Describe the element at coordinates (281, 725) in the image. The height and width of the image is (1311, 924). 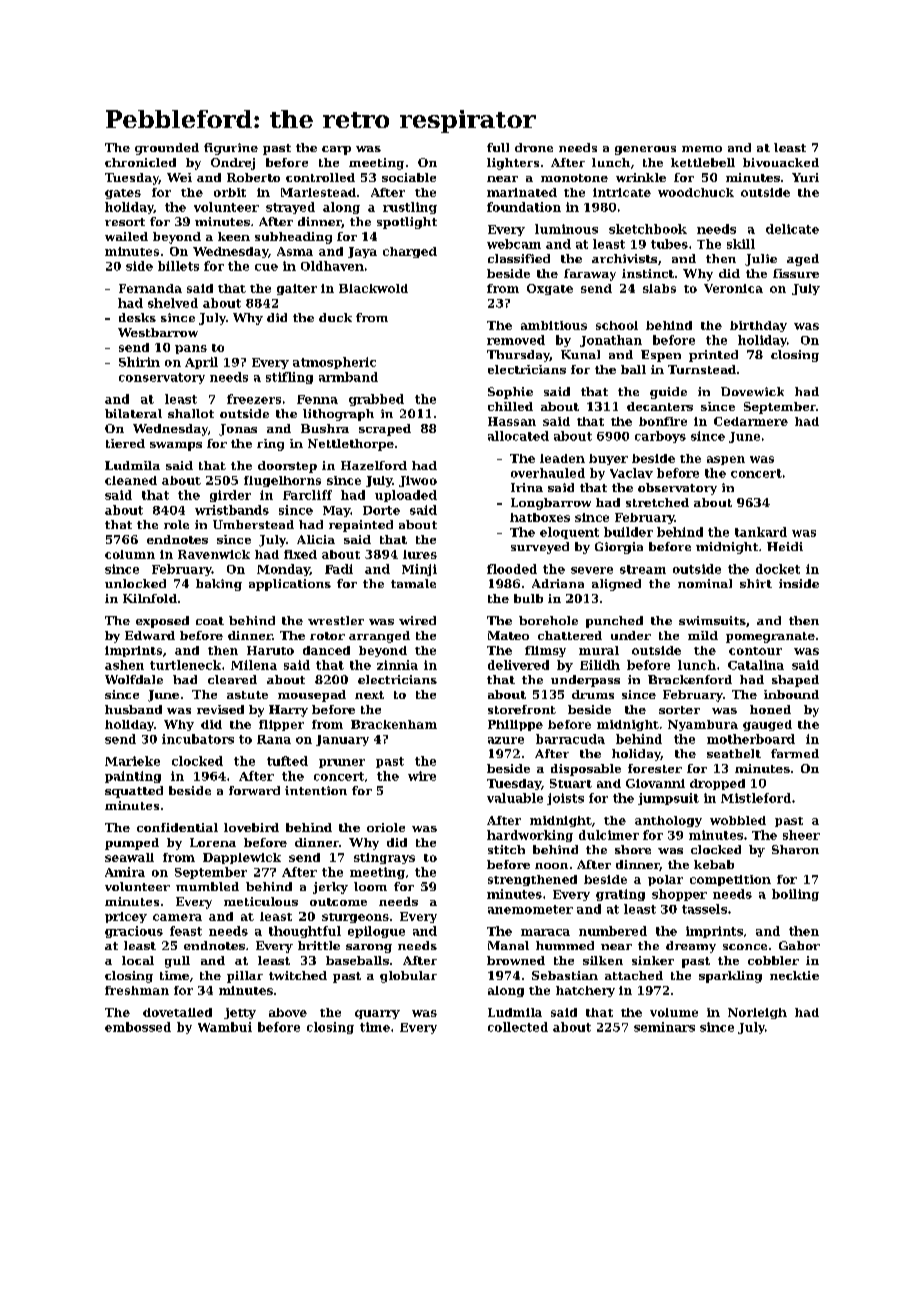
I see `flipper` at that location.
